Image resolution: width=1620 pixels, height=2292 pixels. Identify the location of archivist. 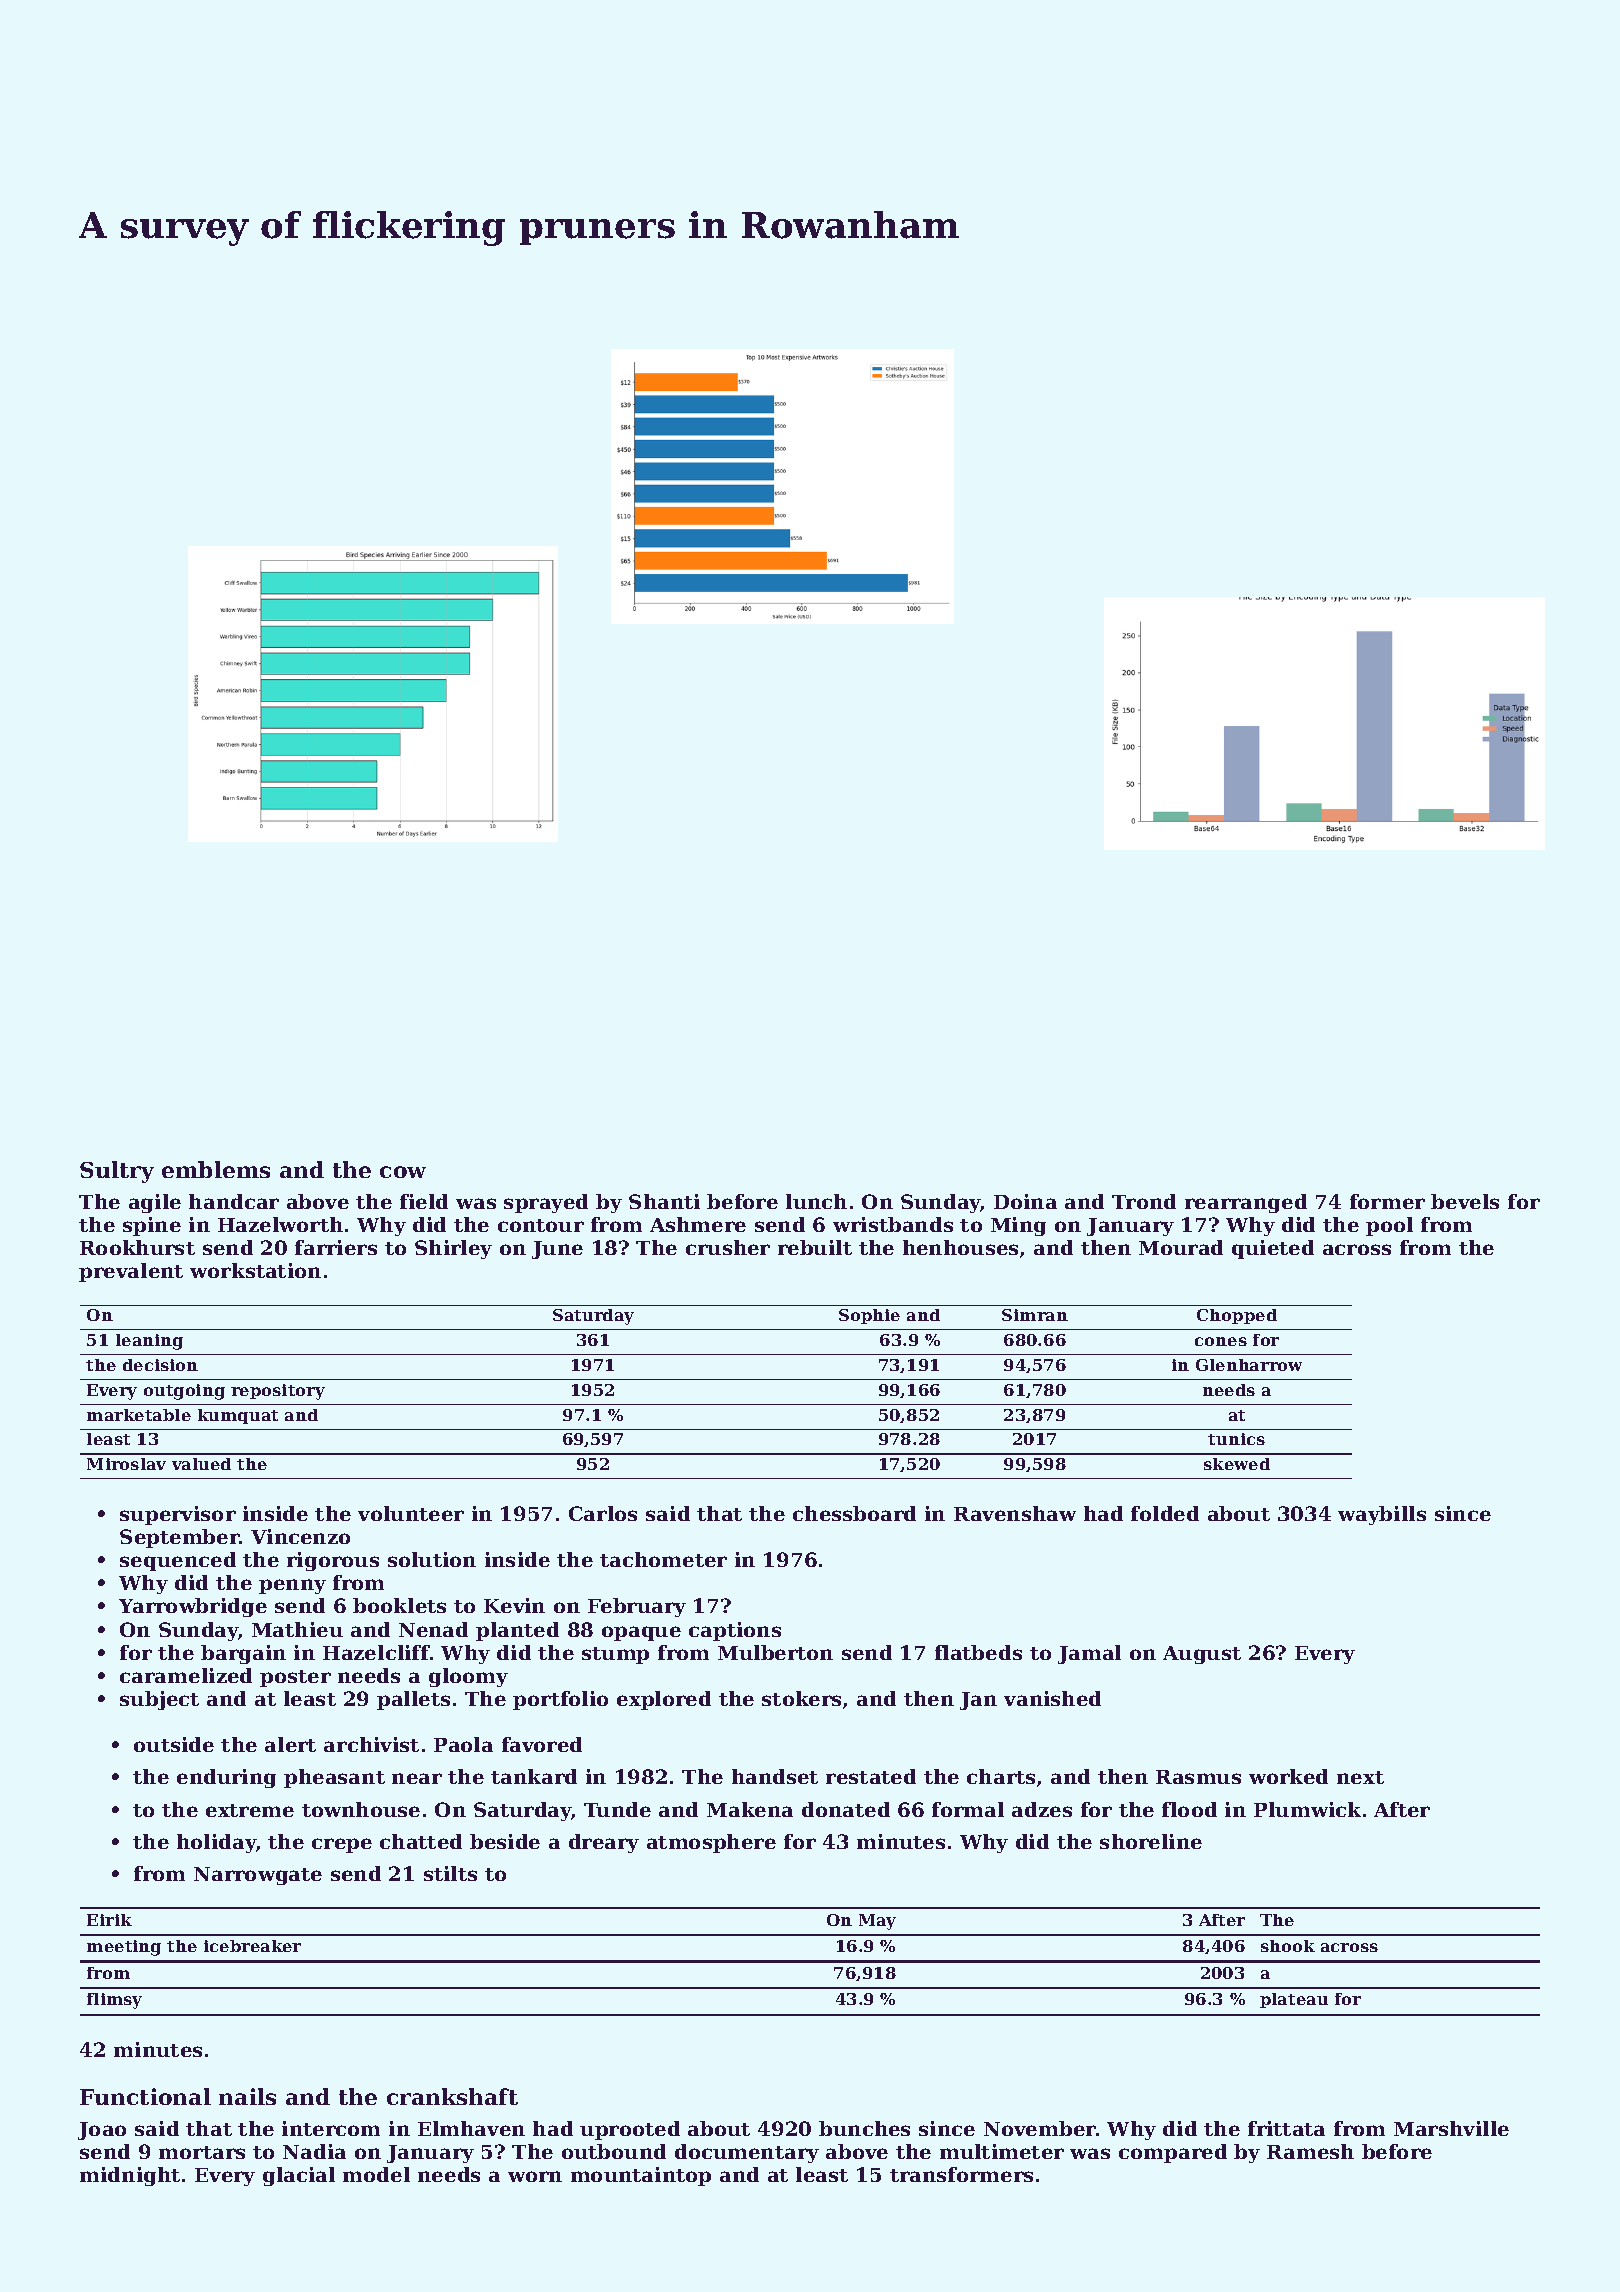
(371, 1744).
